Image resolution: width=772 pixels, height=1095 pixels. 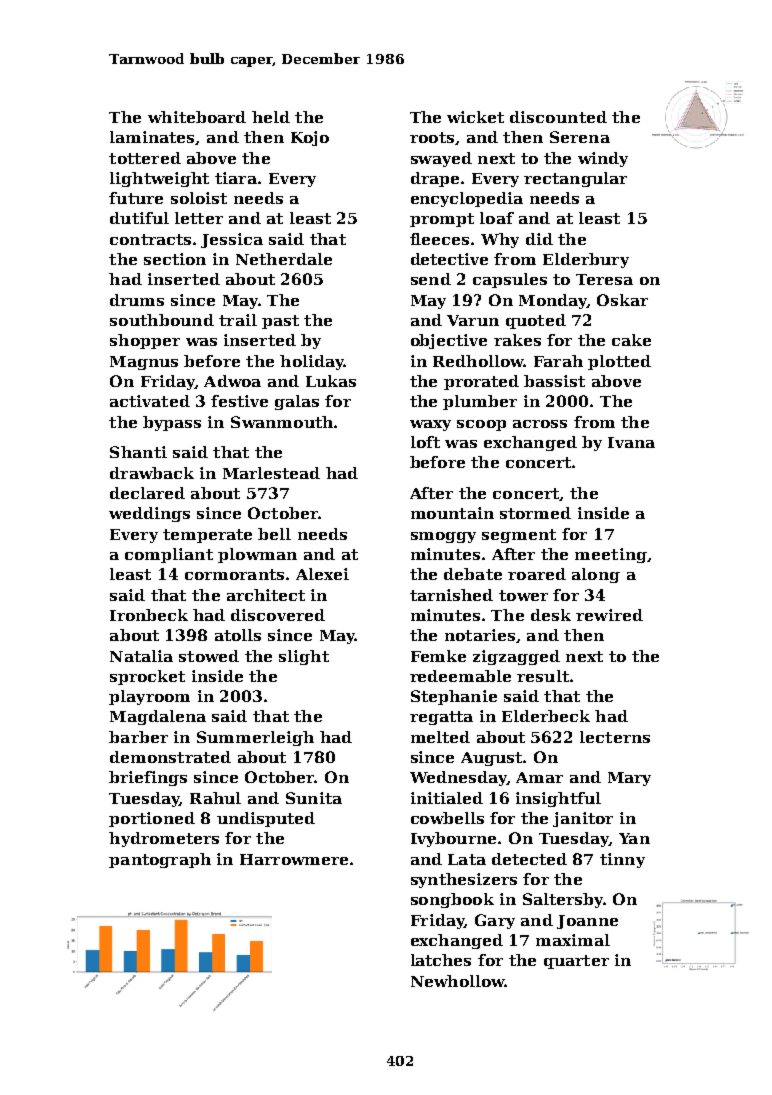 What do you see at coordinates (603, 159) in the image?
I see `windy` at bounding box center [603, 159].
